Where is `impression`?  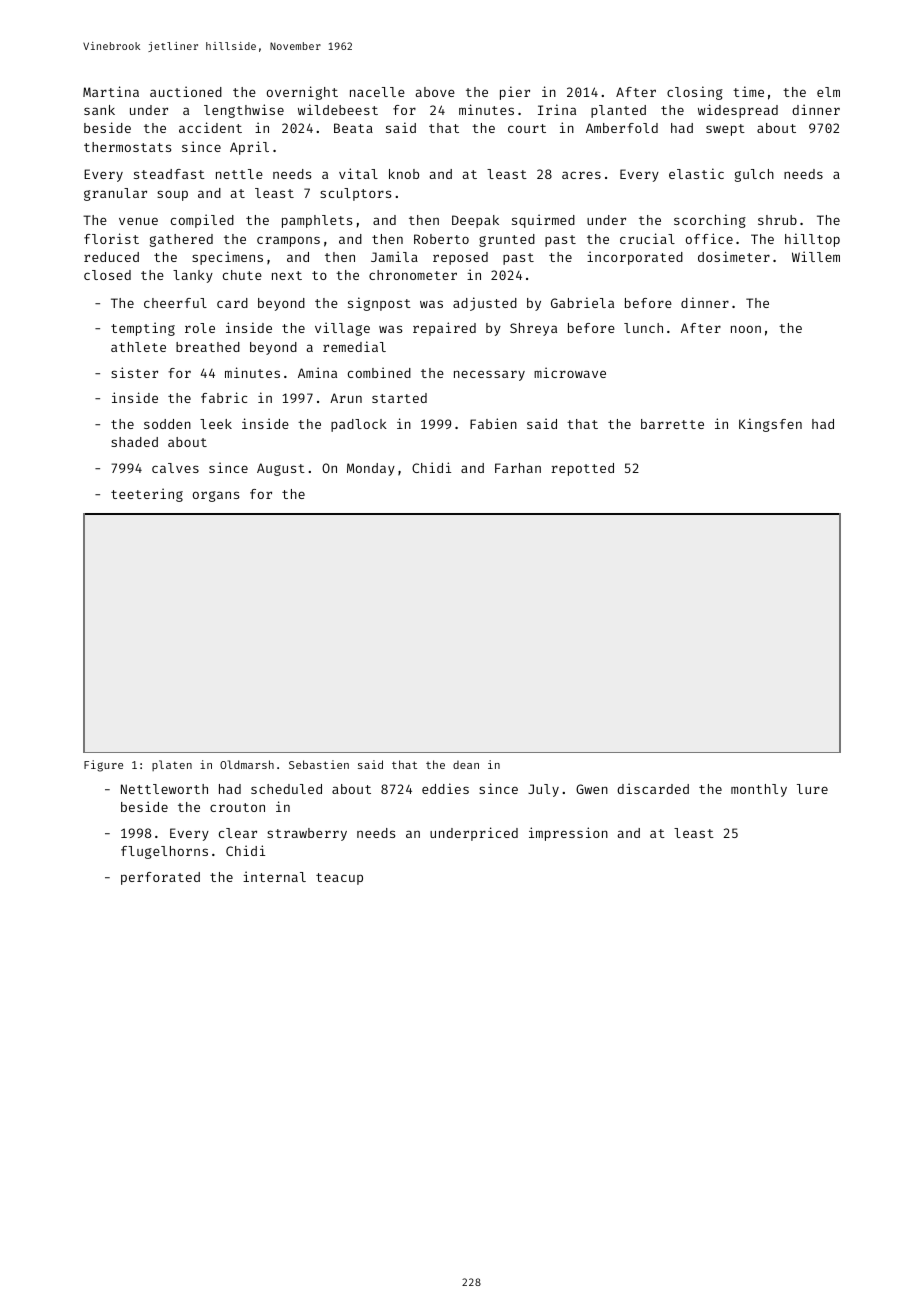 impression is located at coordinates (568, 834).
